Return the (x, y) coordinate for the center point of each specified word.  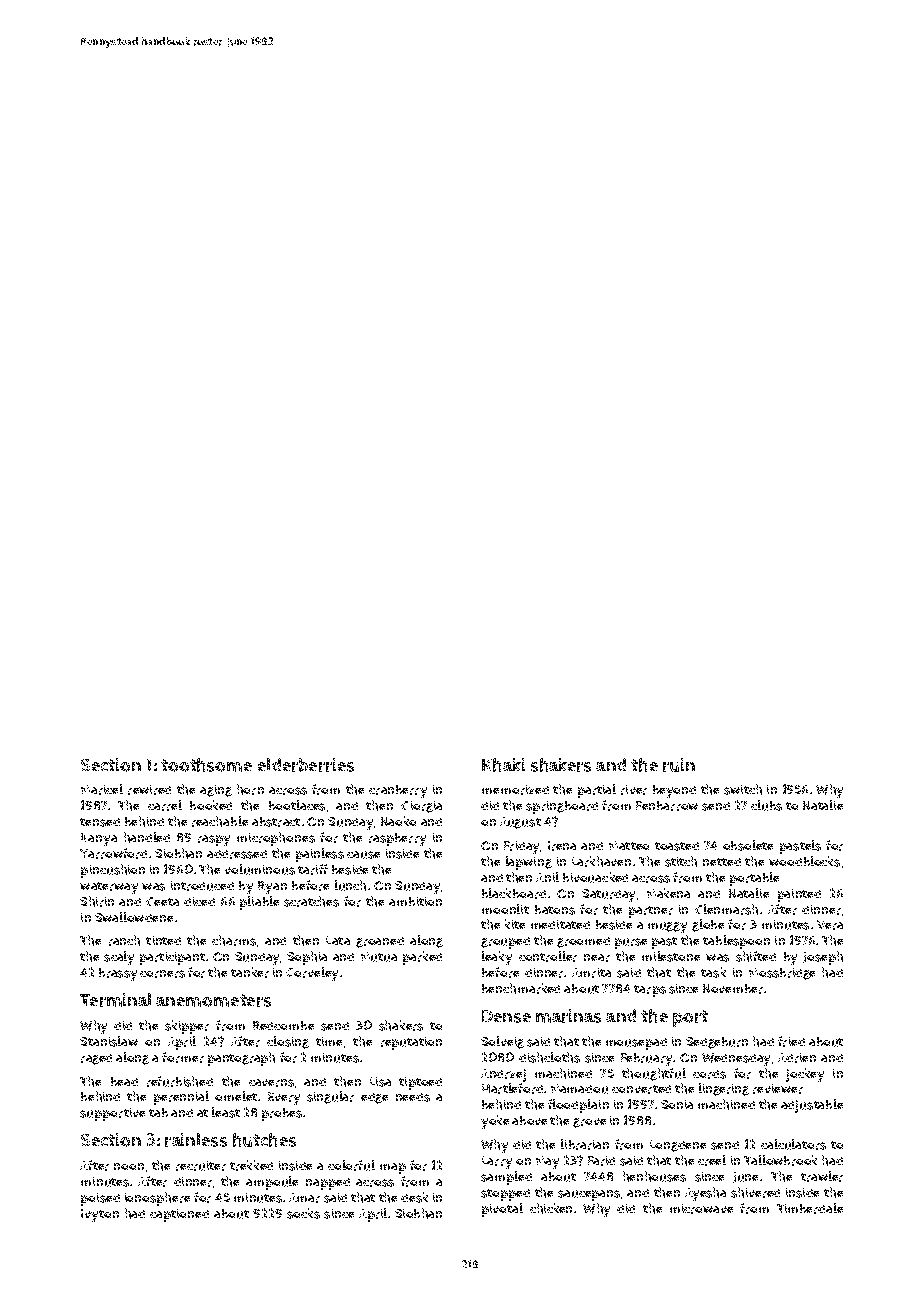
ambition (415, 901)
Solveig (502, 1042)
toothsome (206, 765)
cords (709, 1074)
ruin (679, 765)
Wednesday (736, 1059)
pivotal (502, 1210)
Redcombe (283, 1025)
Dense (506, 1016)
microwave (701, 1209)
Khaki (503, 765)
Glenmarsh (726, 909)
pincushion (113, 871)
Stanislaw (109, 1041)
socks (303, 1213)
